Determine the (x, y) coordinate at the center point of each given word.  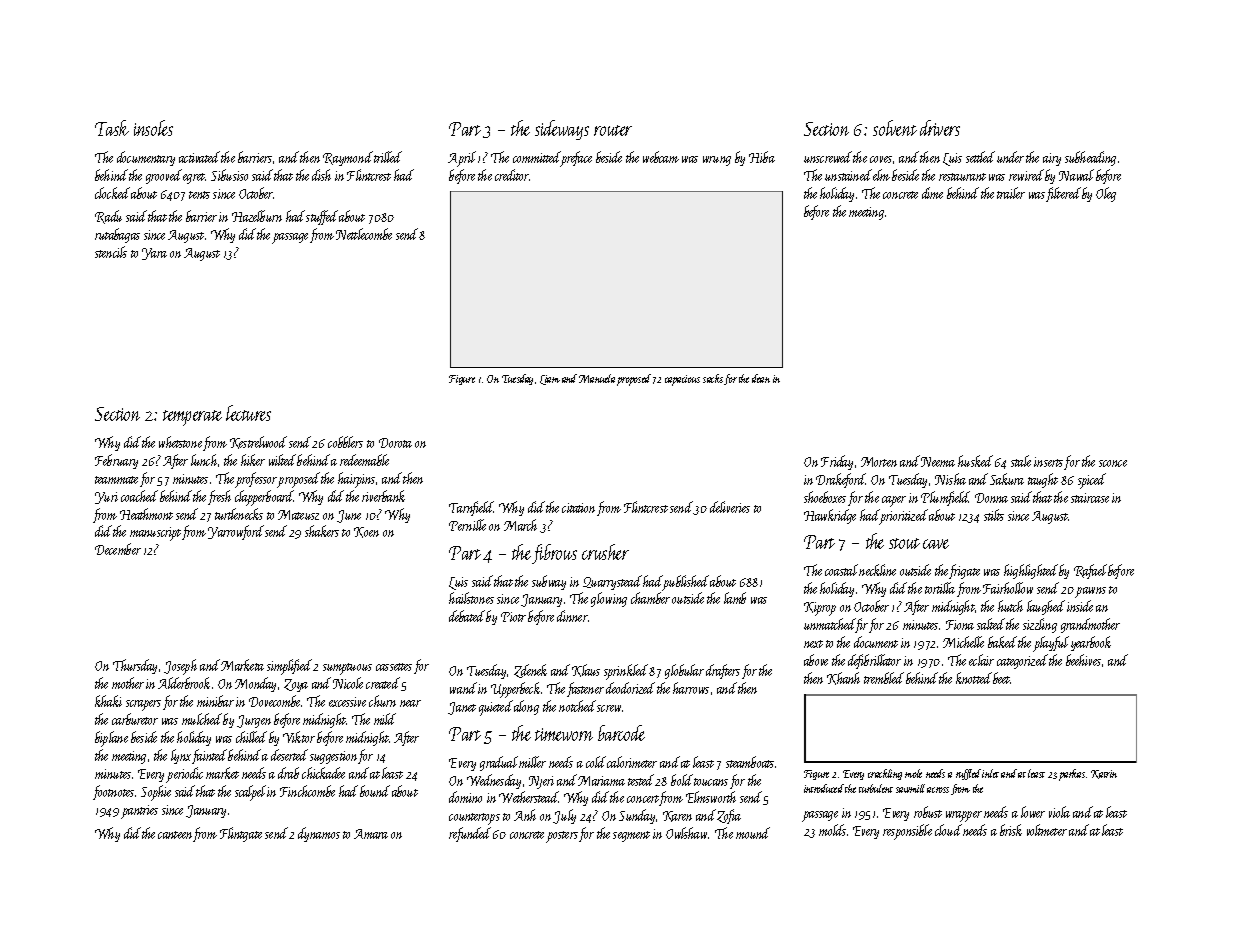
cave (936, 544)
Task (112, 128)
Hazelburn (257, 216)
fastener (585, 689)
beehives (1083, 660)
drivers (940, 128)
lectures (248, 413)
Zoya (296, 685)
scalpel (250, 793)
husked (975, 461)
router (613, 130)
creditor (512, 175)
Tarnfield (471, 508)
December (118, 549)
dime (932, 193)
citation (578, 508)
